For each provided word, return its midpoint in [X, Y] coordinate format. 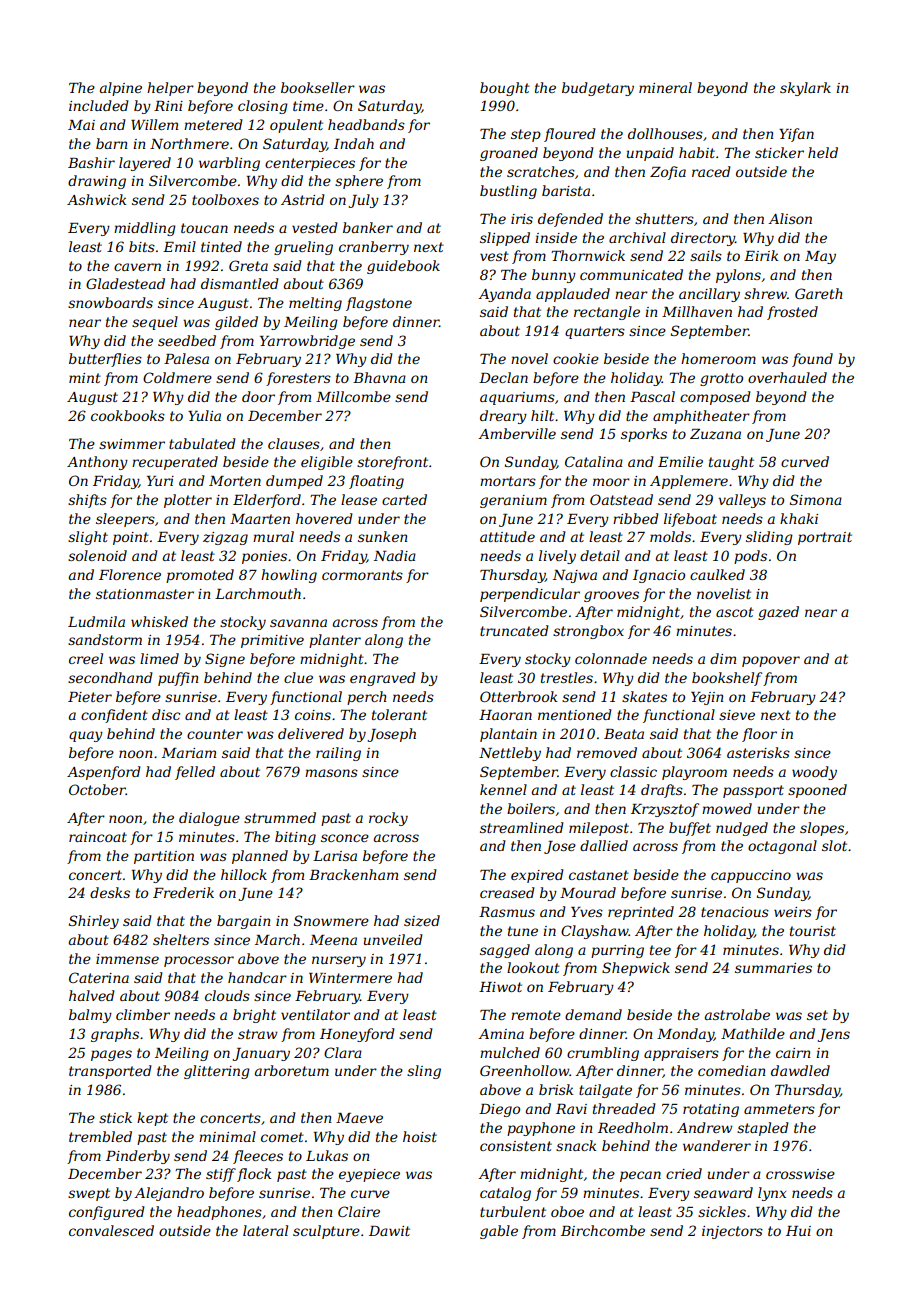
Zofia [668, 173]
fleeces [258, 1157]
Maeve [359, 1118]
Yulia [204, 415]
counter [215, 734]
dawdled [800, 1070]
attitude [507, 536]
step [526, 135]
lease [359, 499]
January [261, 1054]
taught [731, 463]
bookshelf [727, 679]
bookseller [318, 87]
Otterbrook [518, 696]
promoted [200, 576]
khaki [799, 518]
